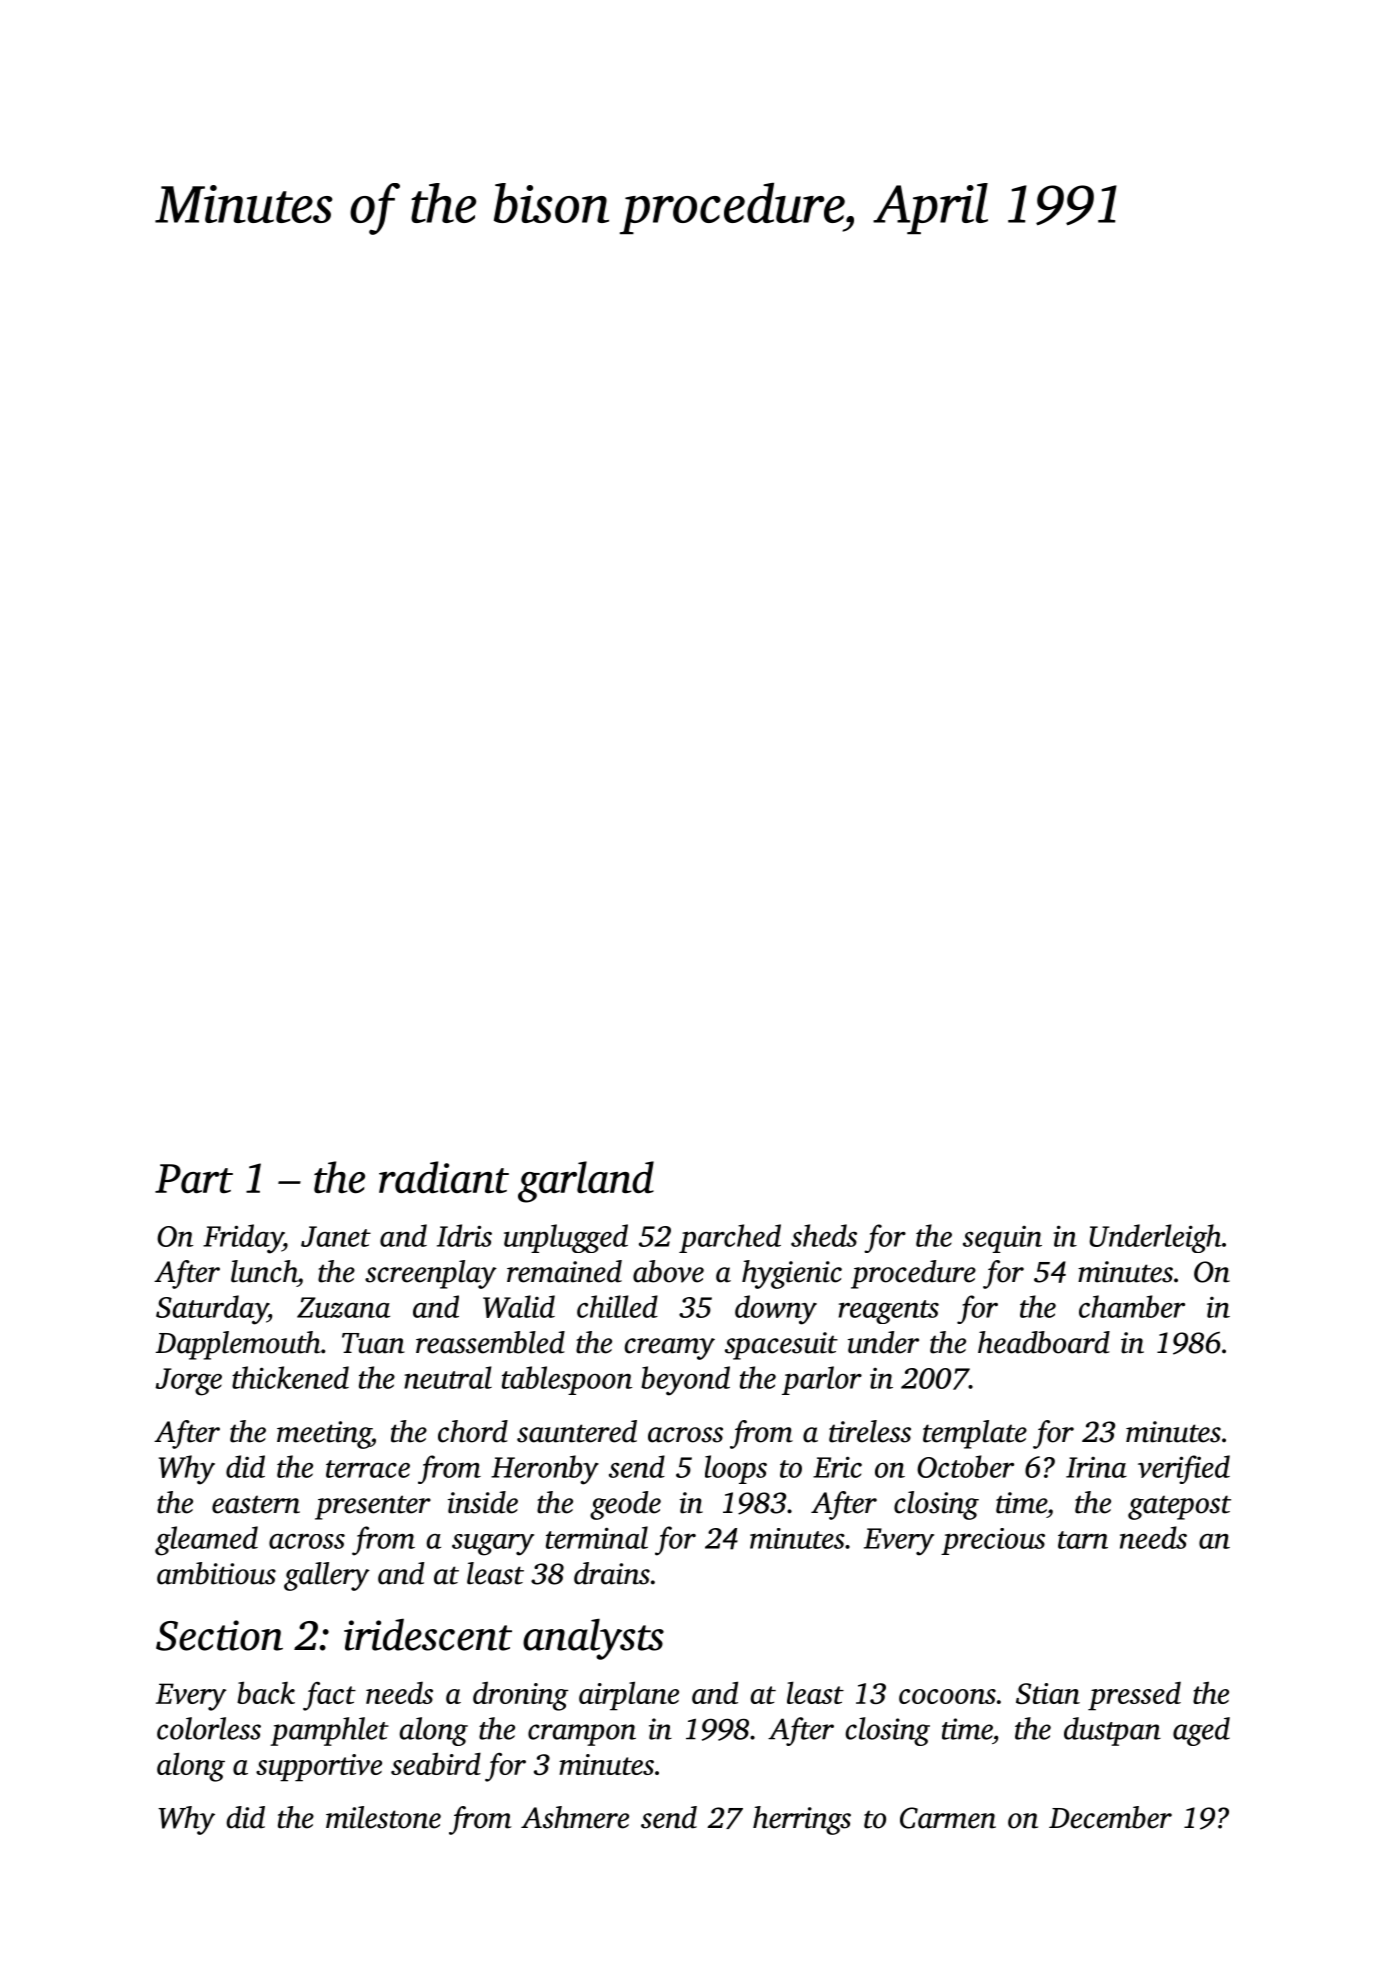  What do you see at coordinates (586, 1182) in the screenshot?
I see `garland` at bounding box center [586, 1182].
